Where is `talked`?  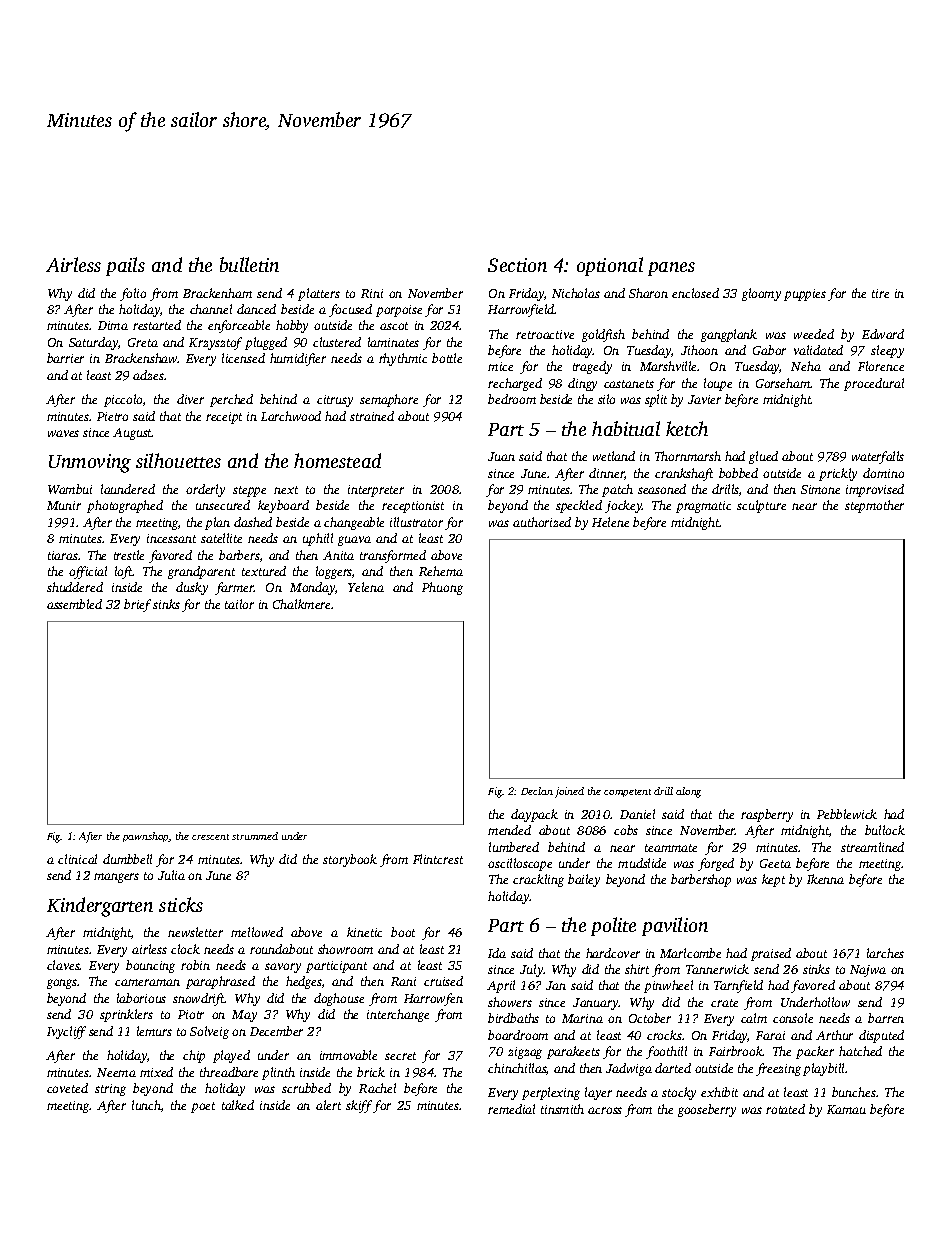
talked is located at coordinates (238, 1105).
